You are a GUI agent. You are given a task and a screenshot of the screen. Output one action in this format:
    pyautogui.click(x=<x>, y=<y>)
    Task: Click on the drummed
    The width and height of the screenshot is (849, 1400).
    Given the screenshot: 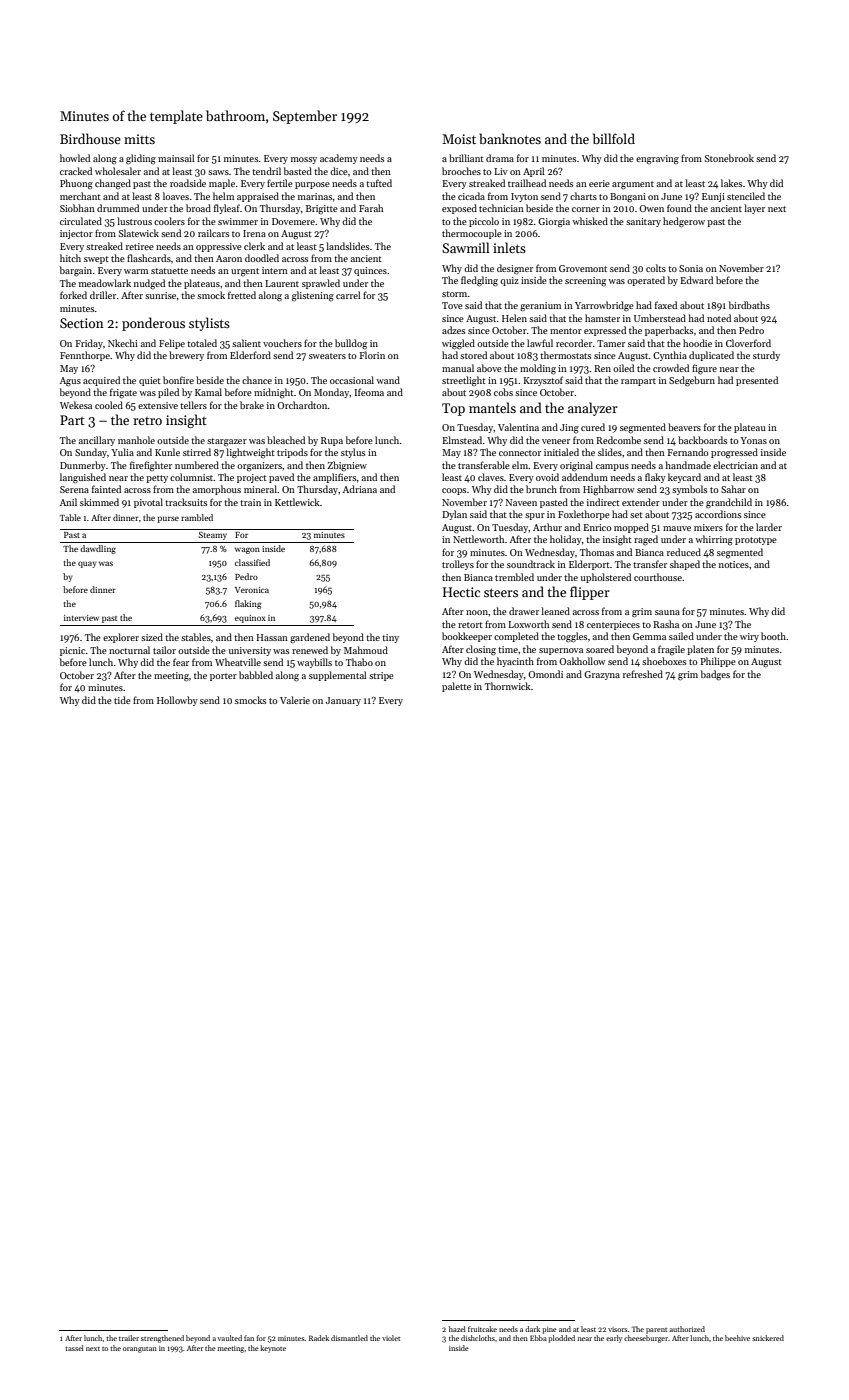 What is the action you would take?
    pyautogui.click(x=118, y=208)
